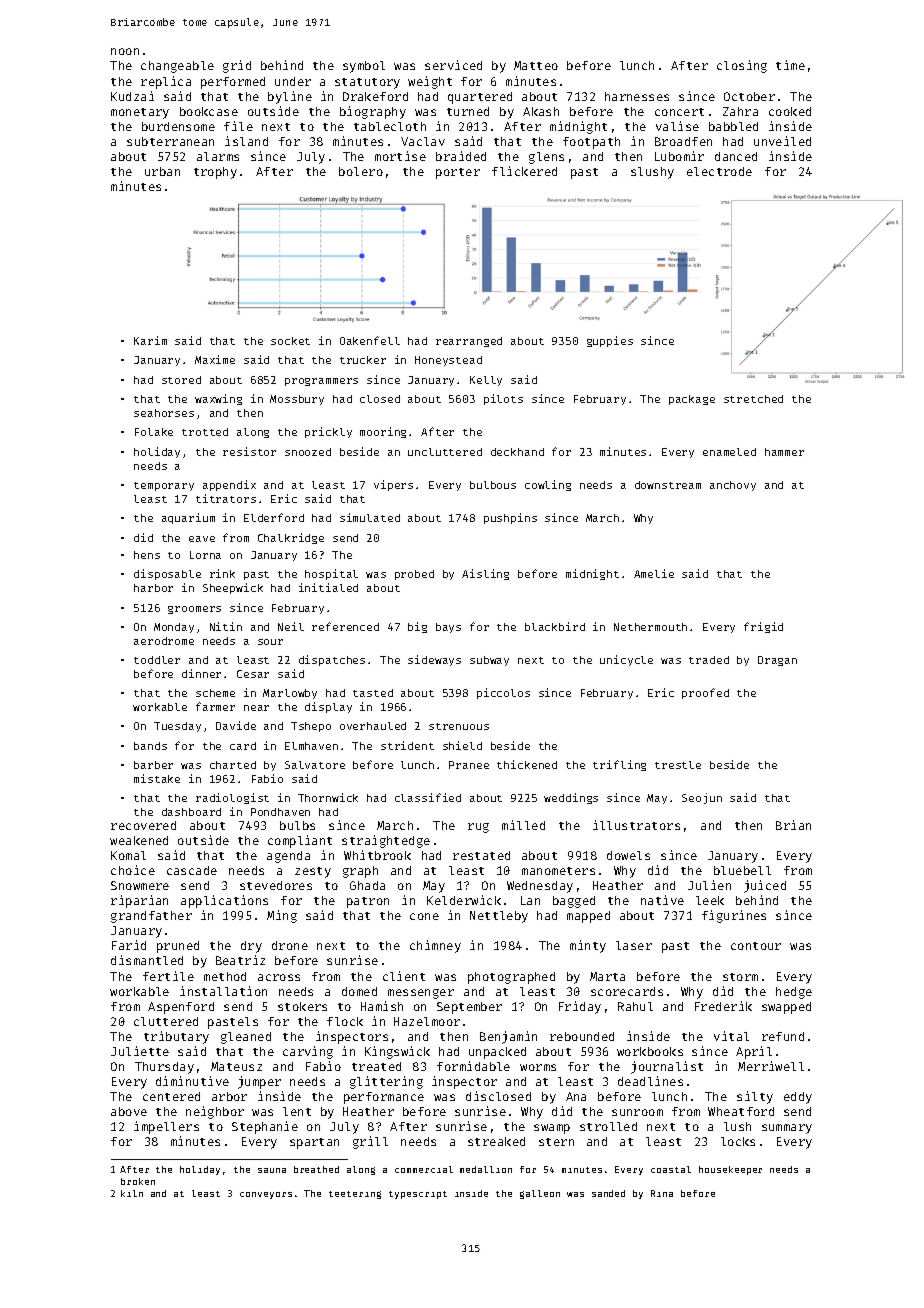 The image size is (924, 1308). Describe the element at coordinates (730, 1170) in the document. I see `housekeeper` at that location.
